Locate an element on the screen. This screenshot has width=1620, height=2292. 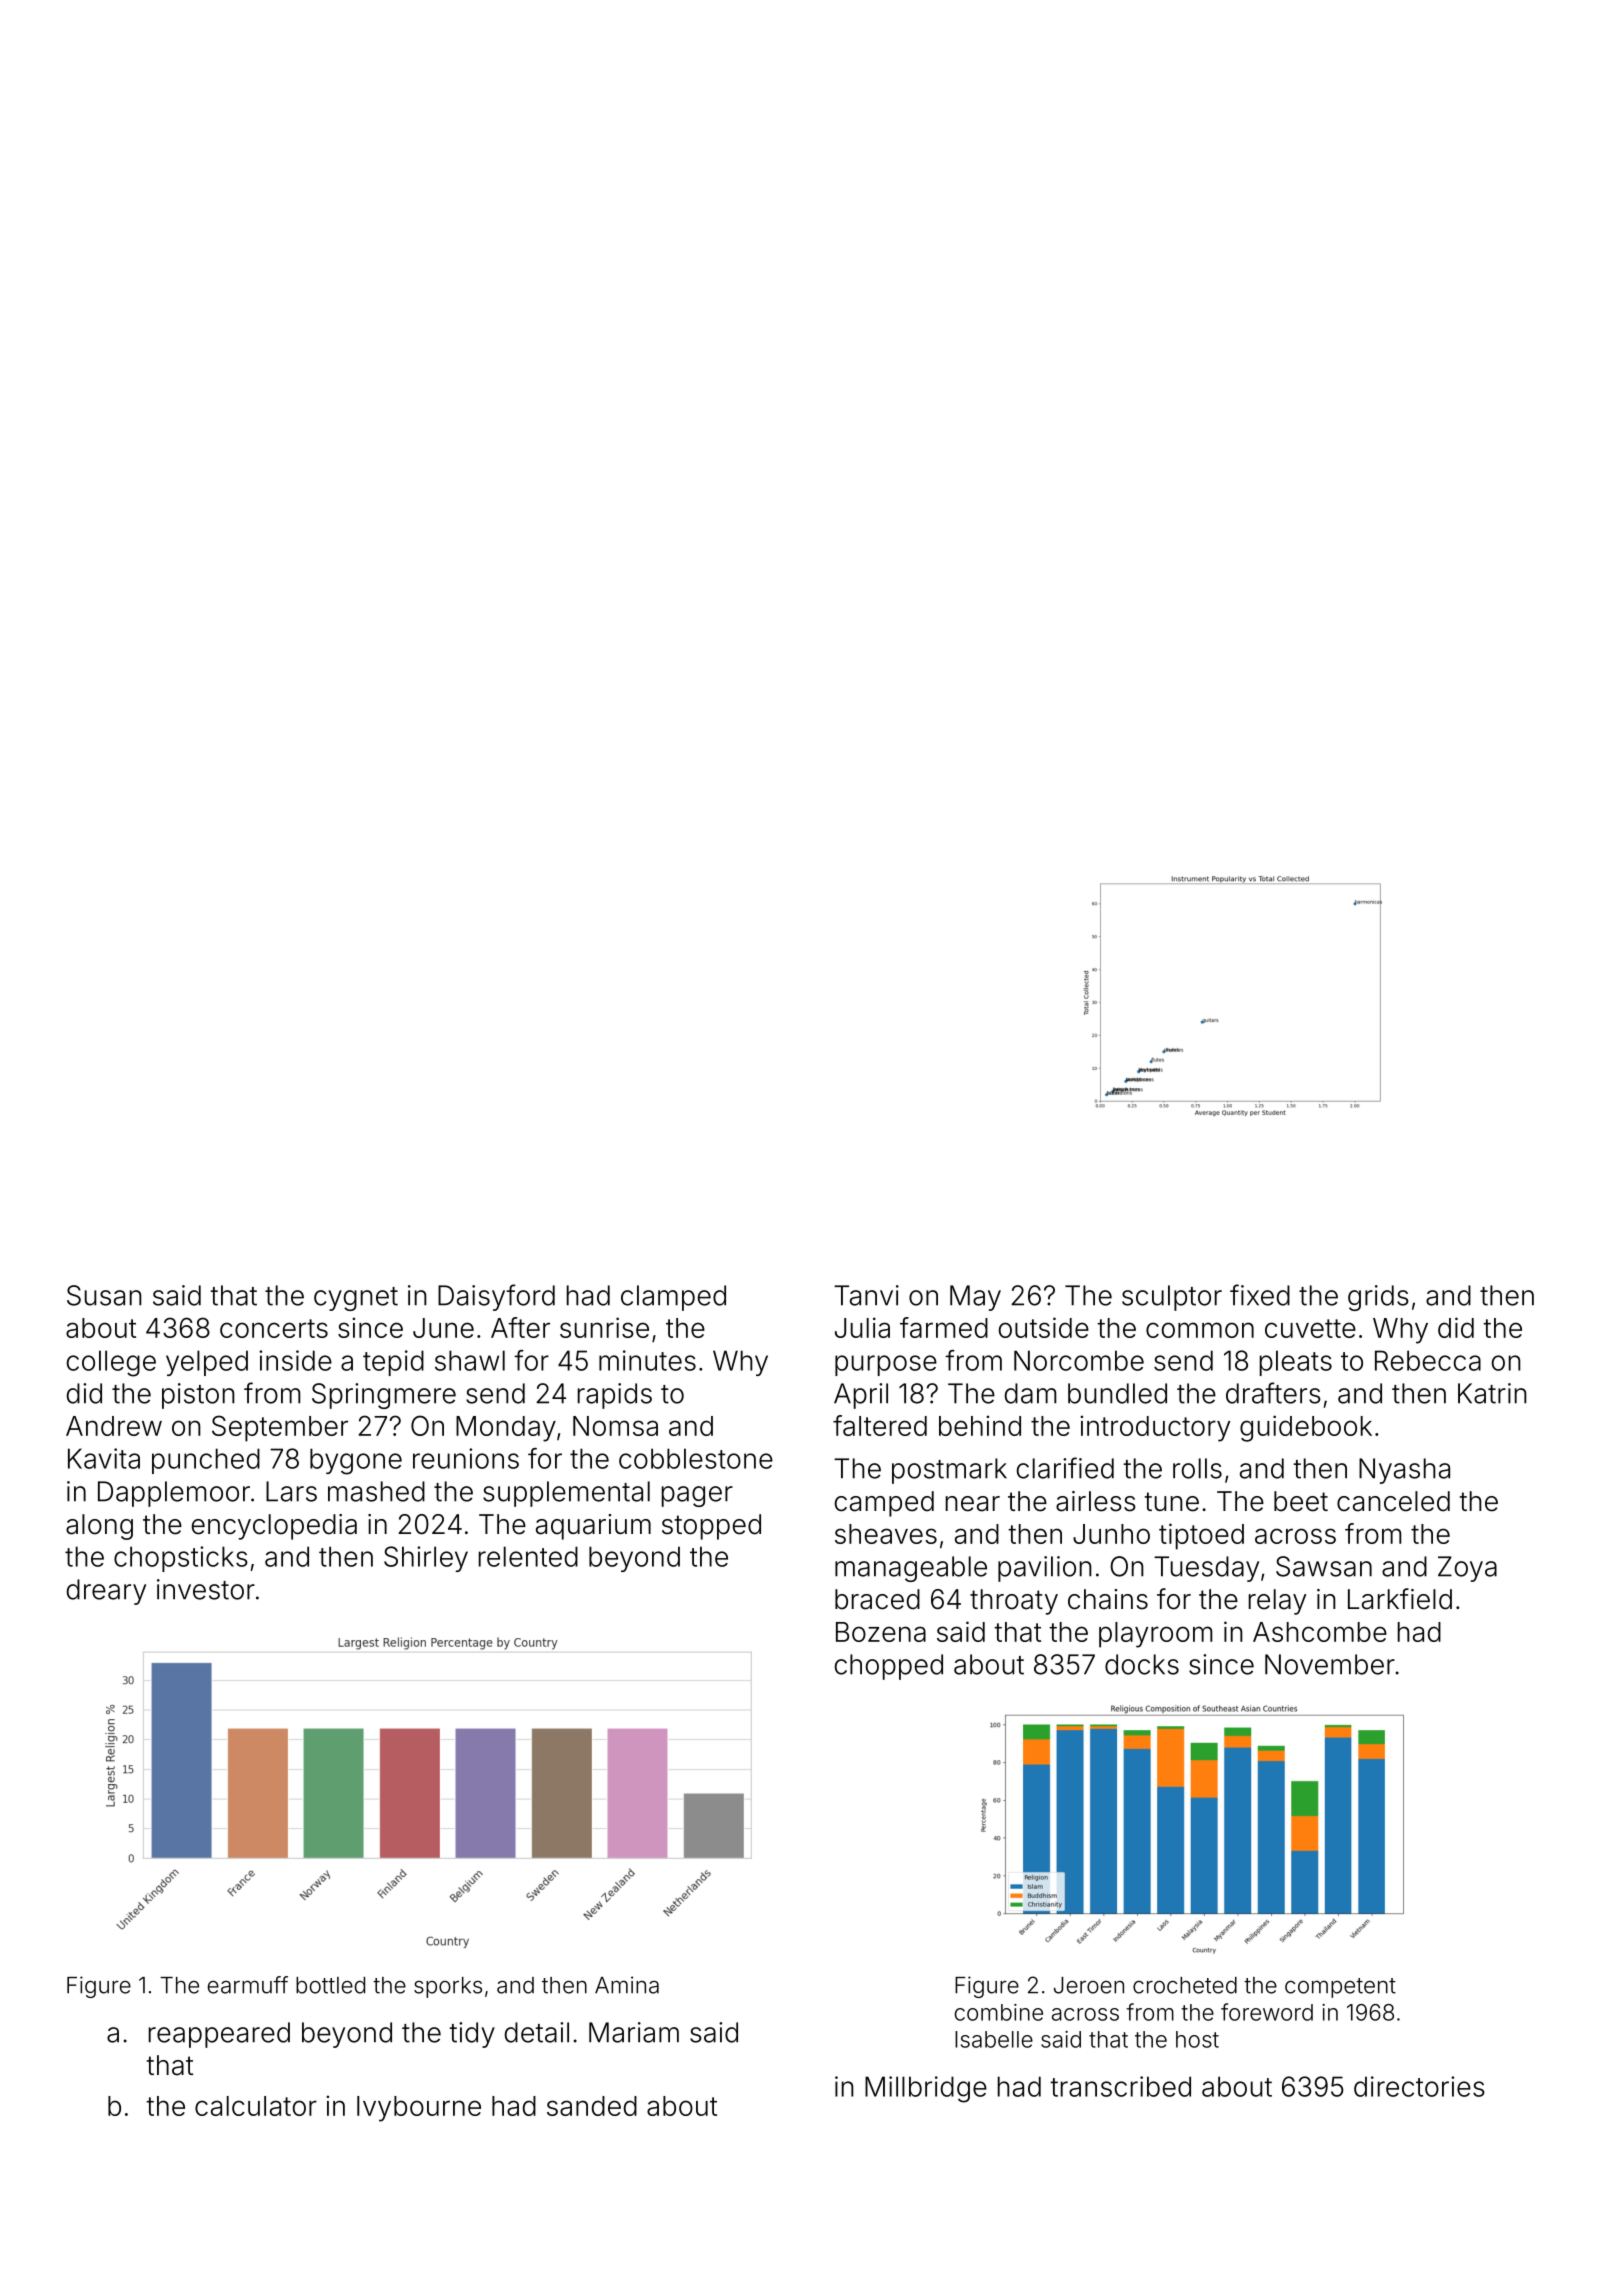
cobblestone is located at coordinates (696, 1458).
